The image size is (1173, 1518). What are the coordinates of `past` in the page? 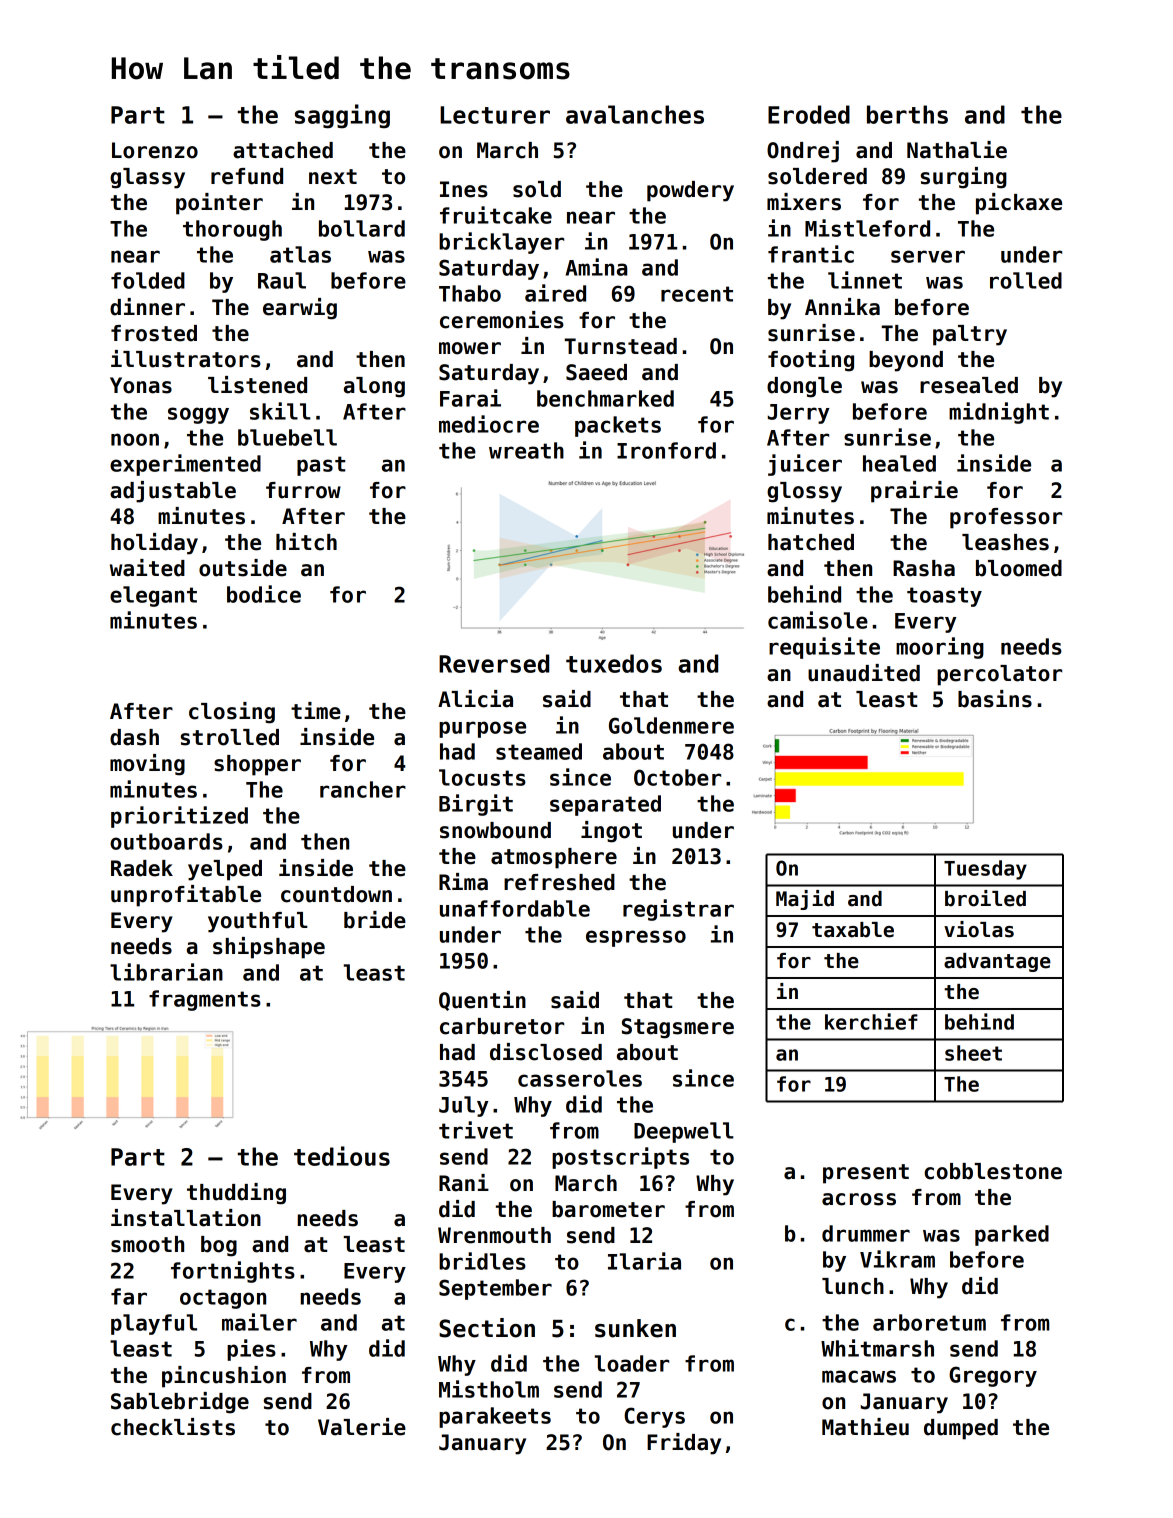 It's located at (321, 466).
